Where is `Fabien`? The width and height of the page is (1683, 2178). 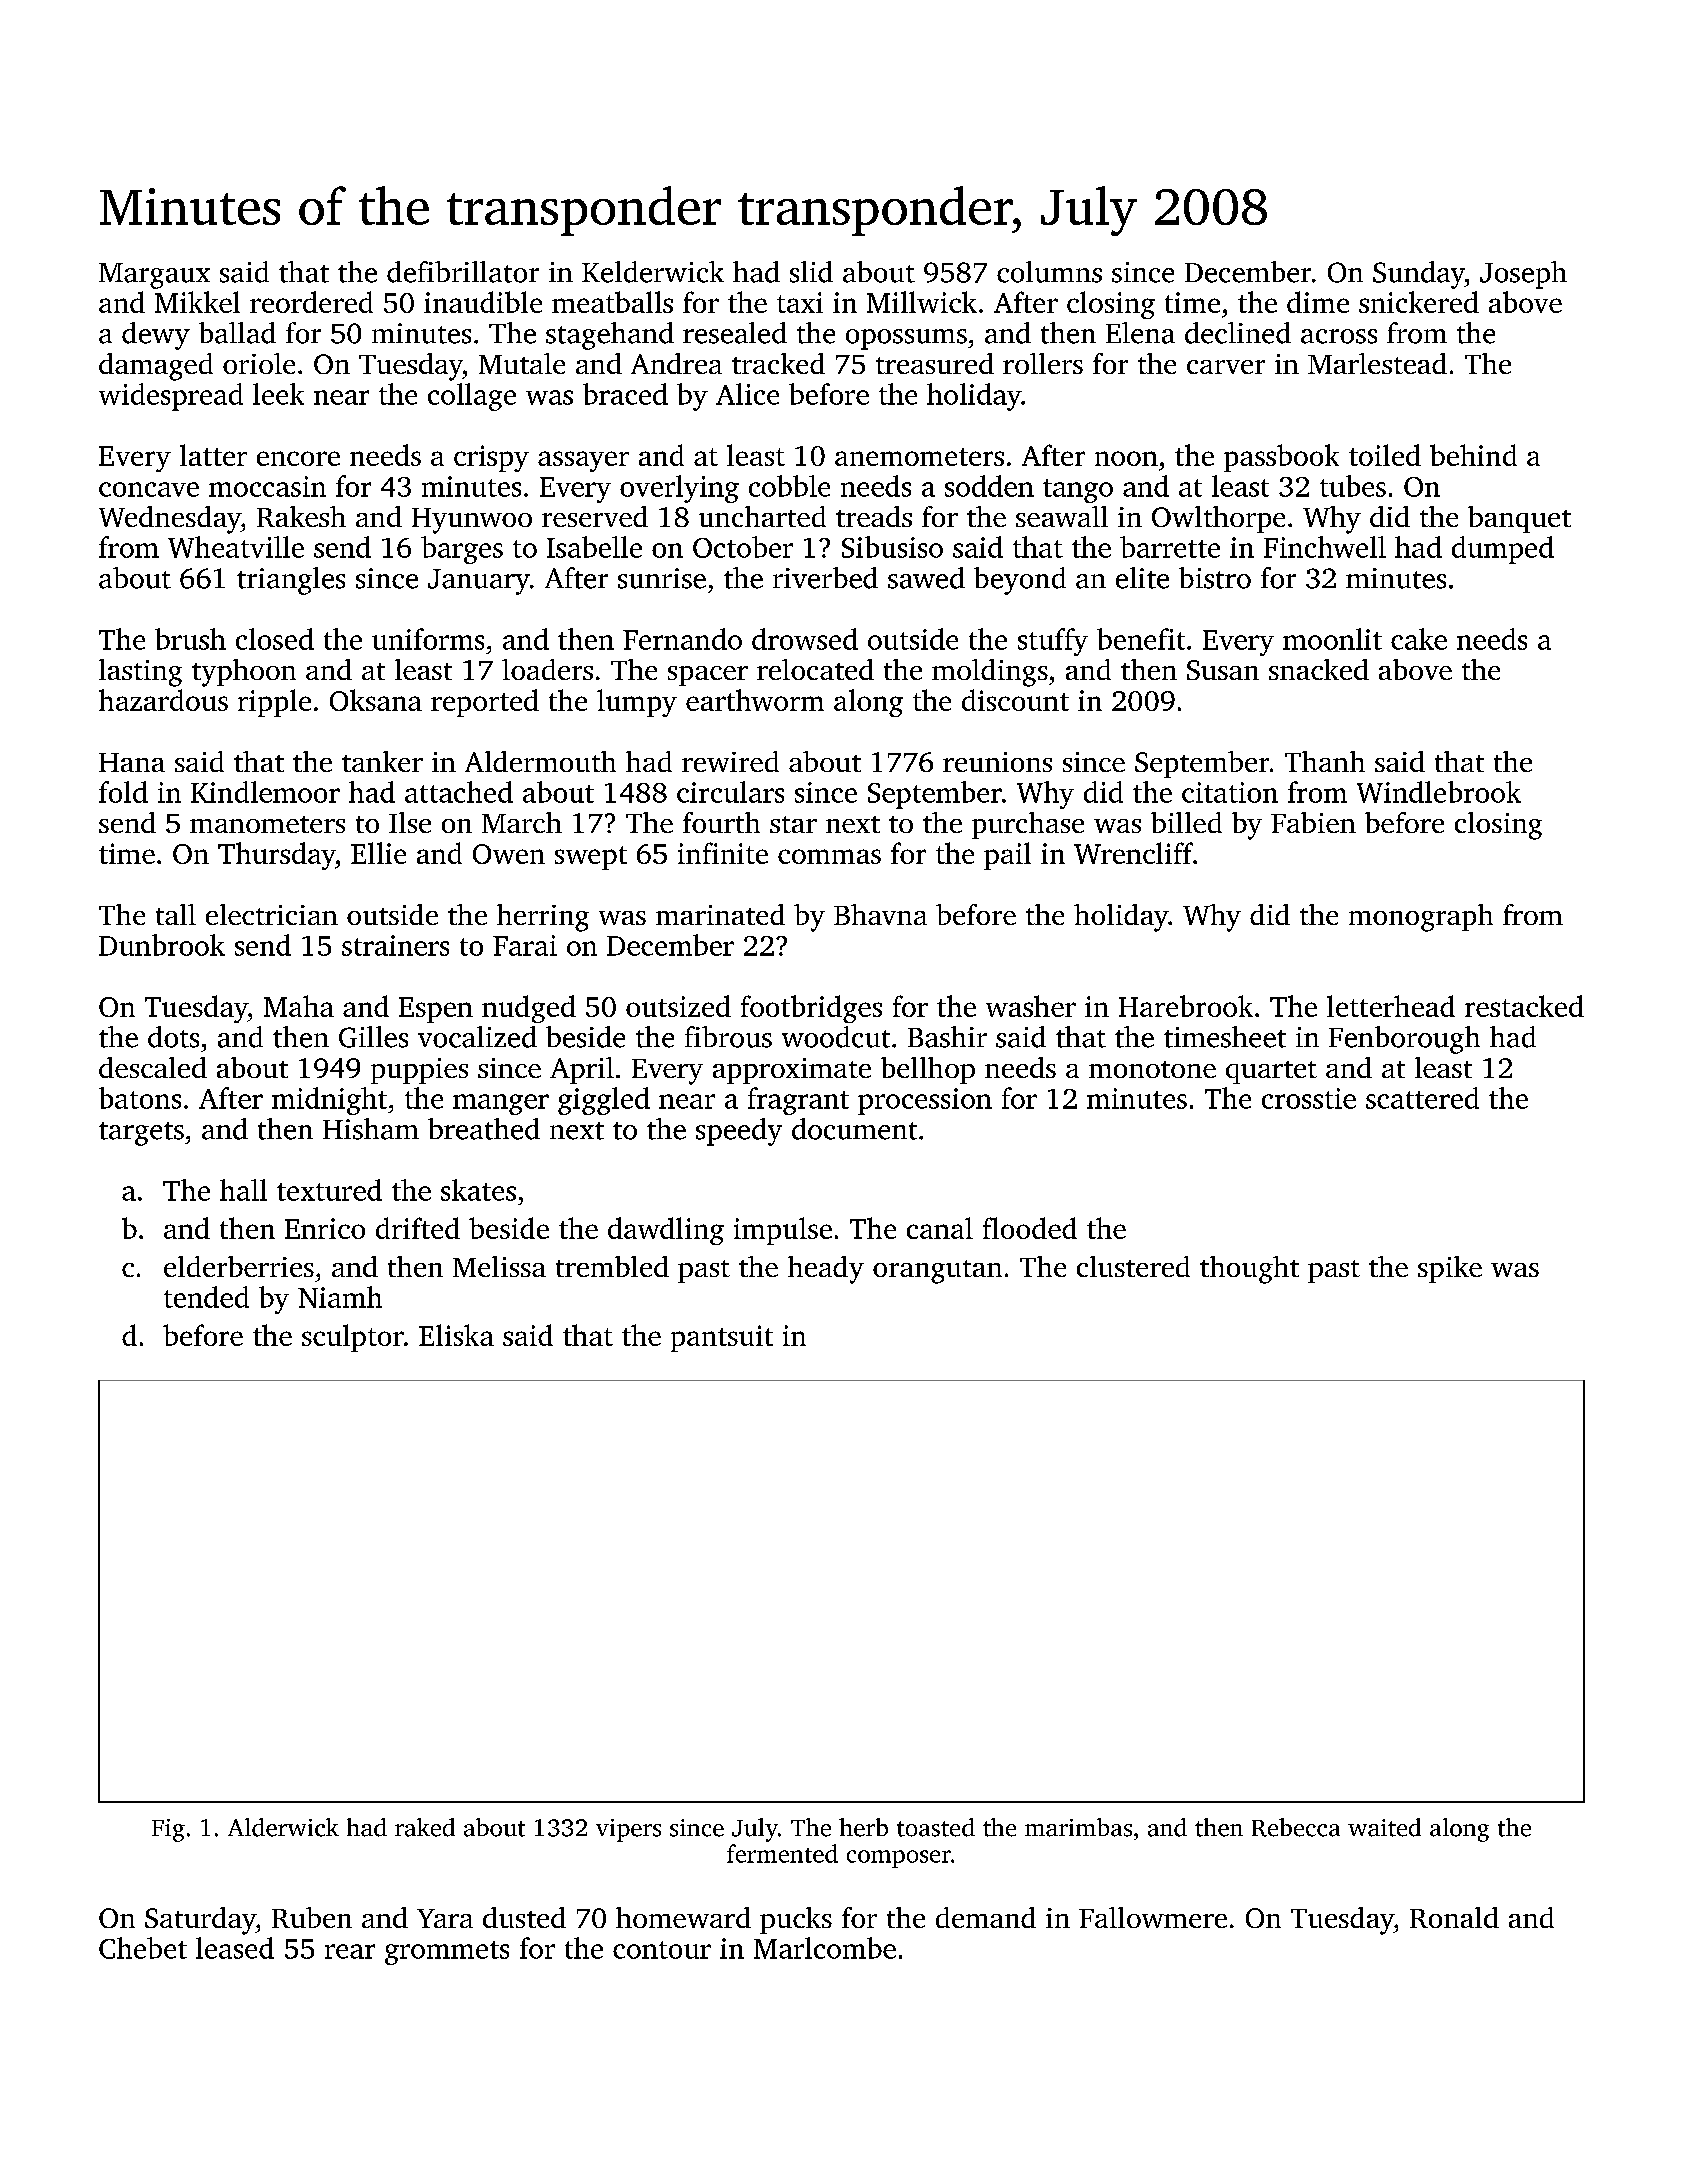
Fabien is located at coordinates (1313, 822).
